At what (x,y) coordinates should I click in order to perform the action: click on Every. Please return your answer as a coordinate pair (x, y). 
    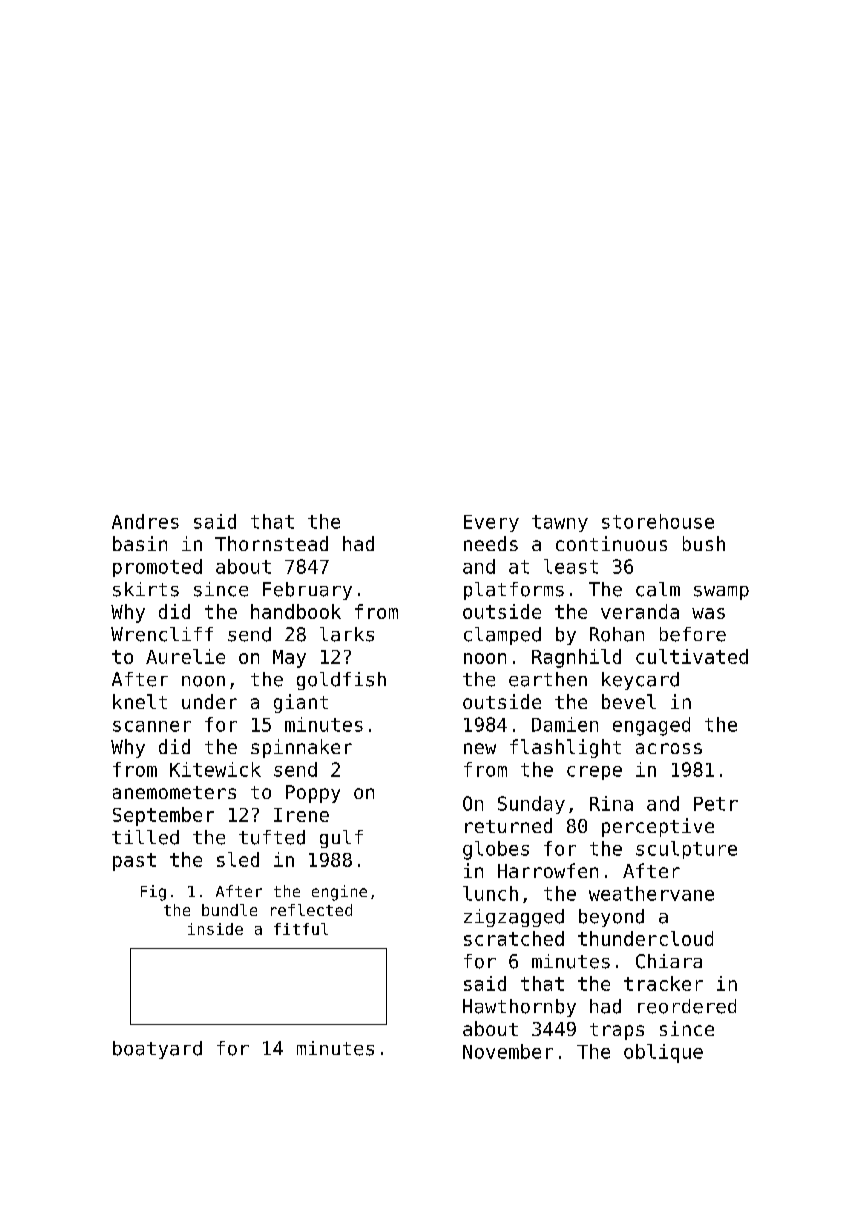
    Looking at the image, I should click on (491, 523).
